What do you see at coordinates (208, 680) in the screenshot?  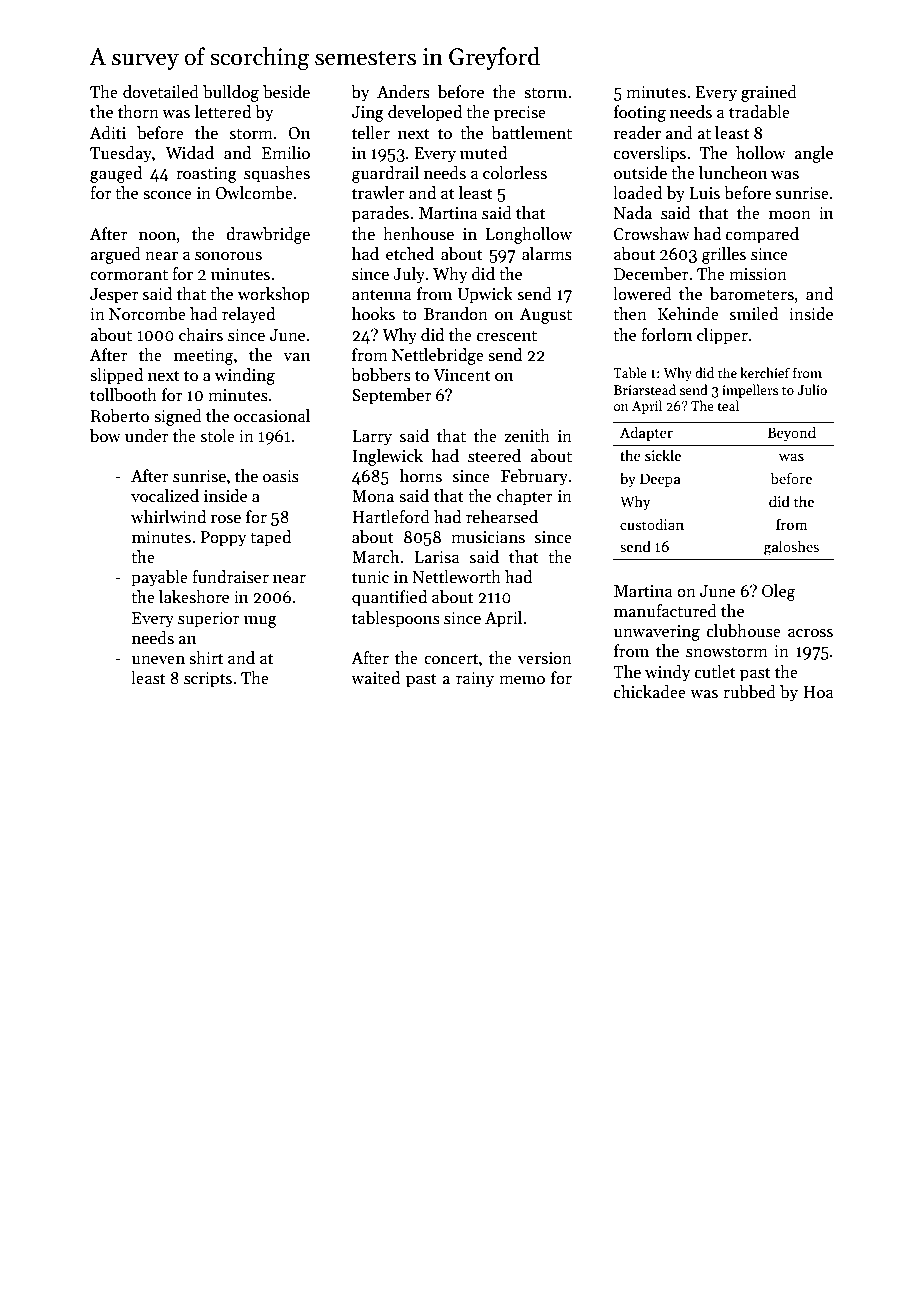 I see `scripts` at bounding box center [208, 680].
